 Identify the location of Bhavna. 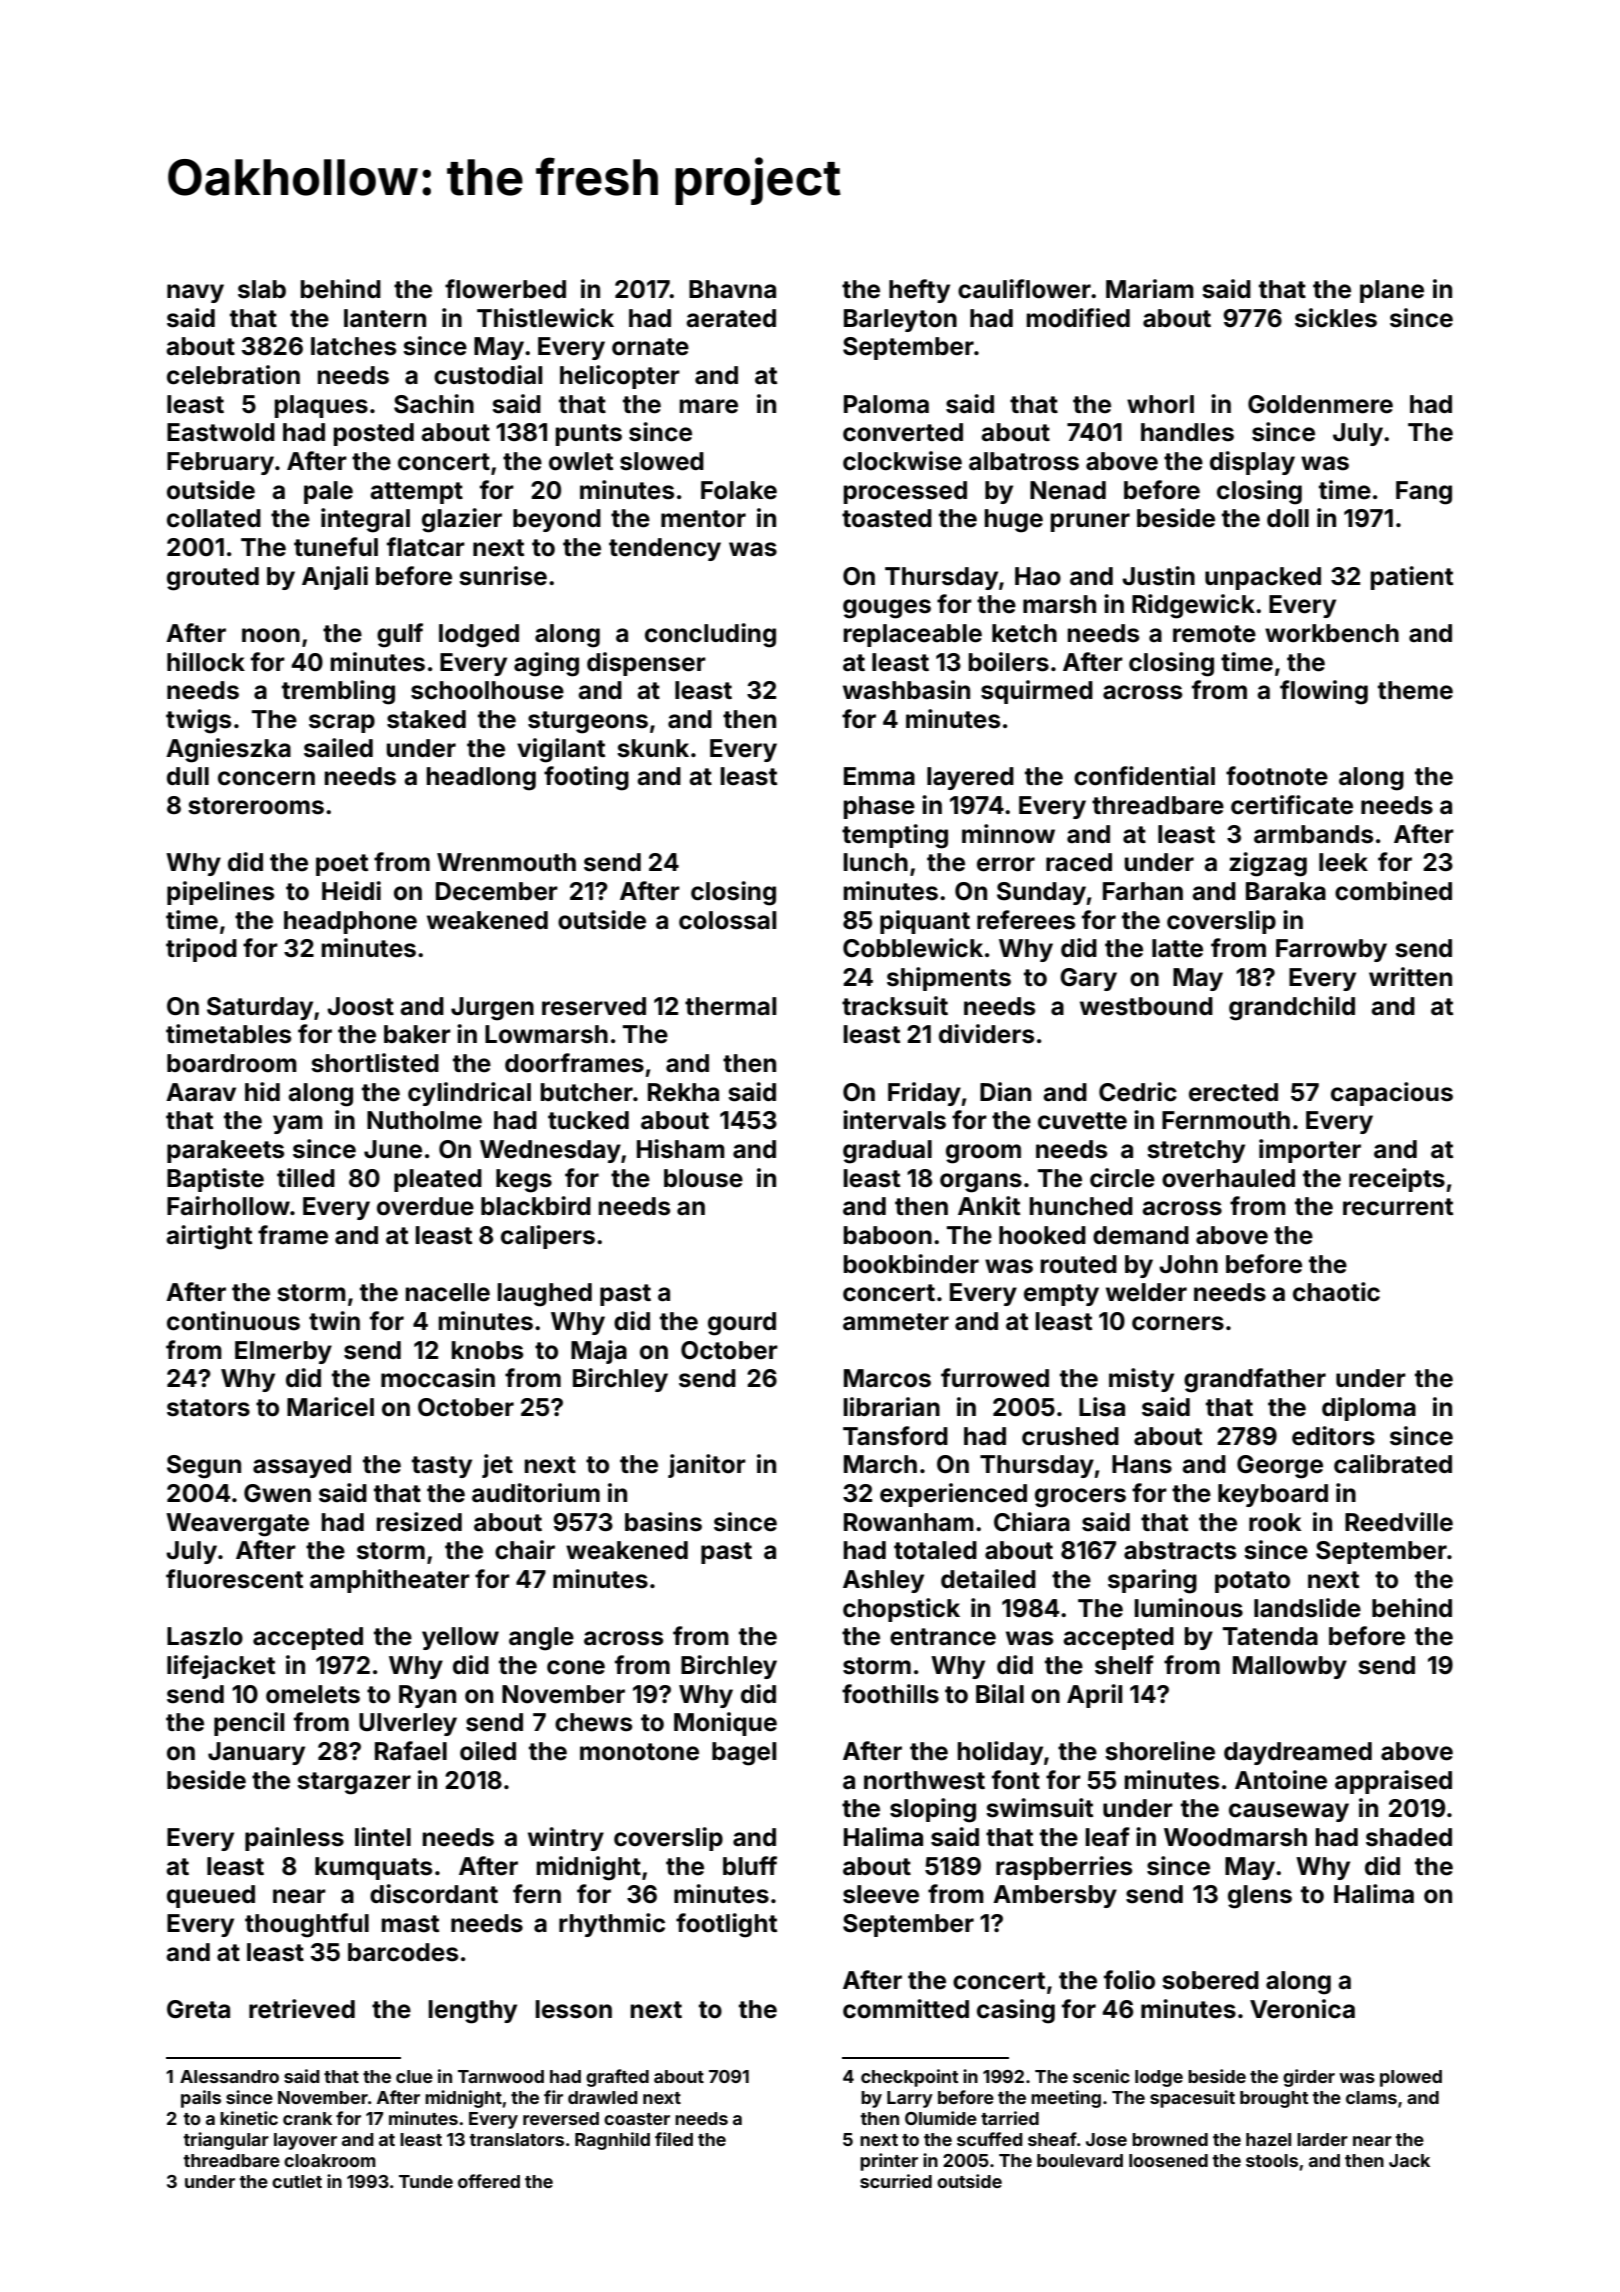
(732, 289).
